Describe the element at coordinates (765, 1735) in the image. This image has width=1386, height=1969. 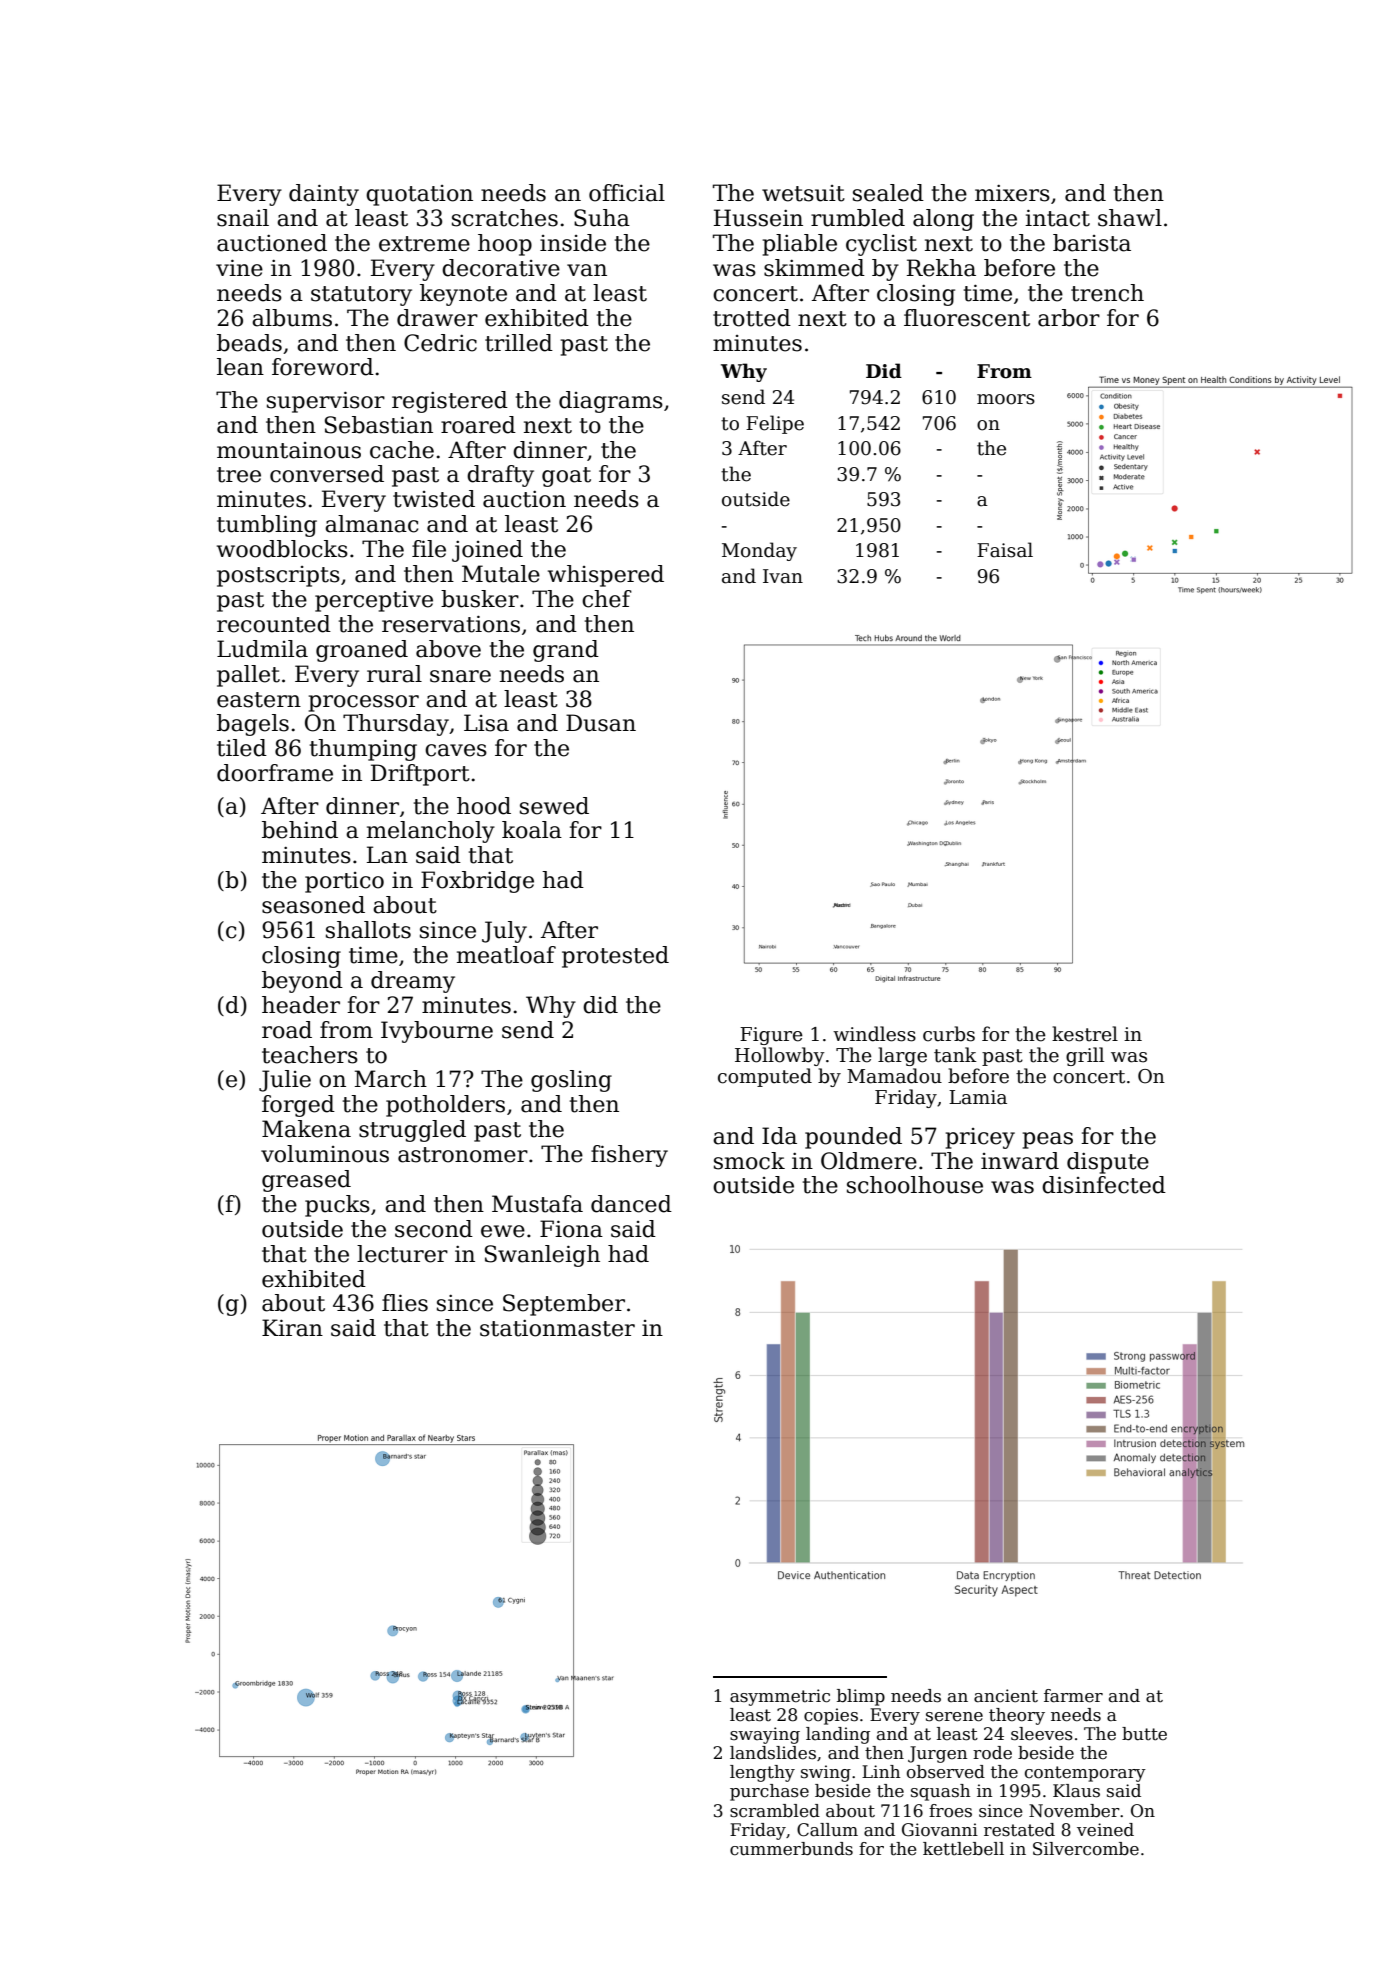
I see `swaying` at that location.
